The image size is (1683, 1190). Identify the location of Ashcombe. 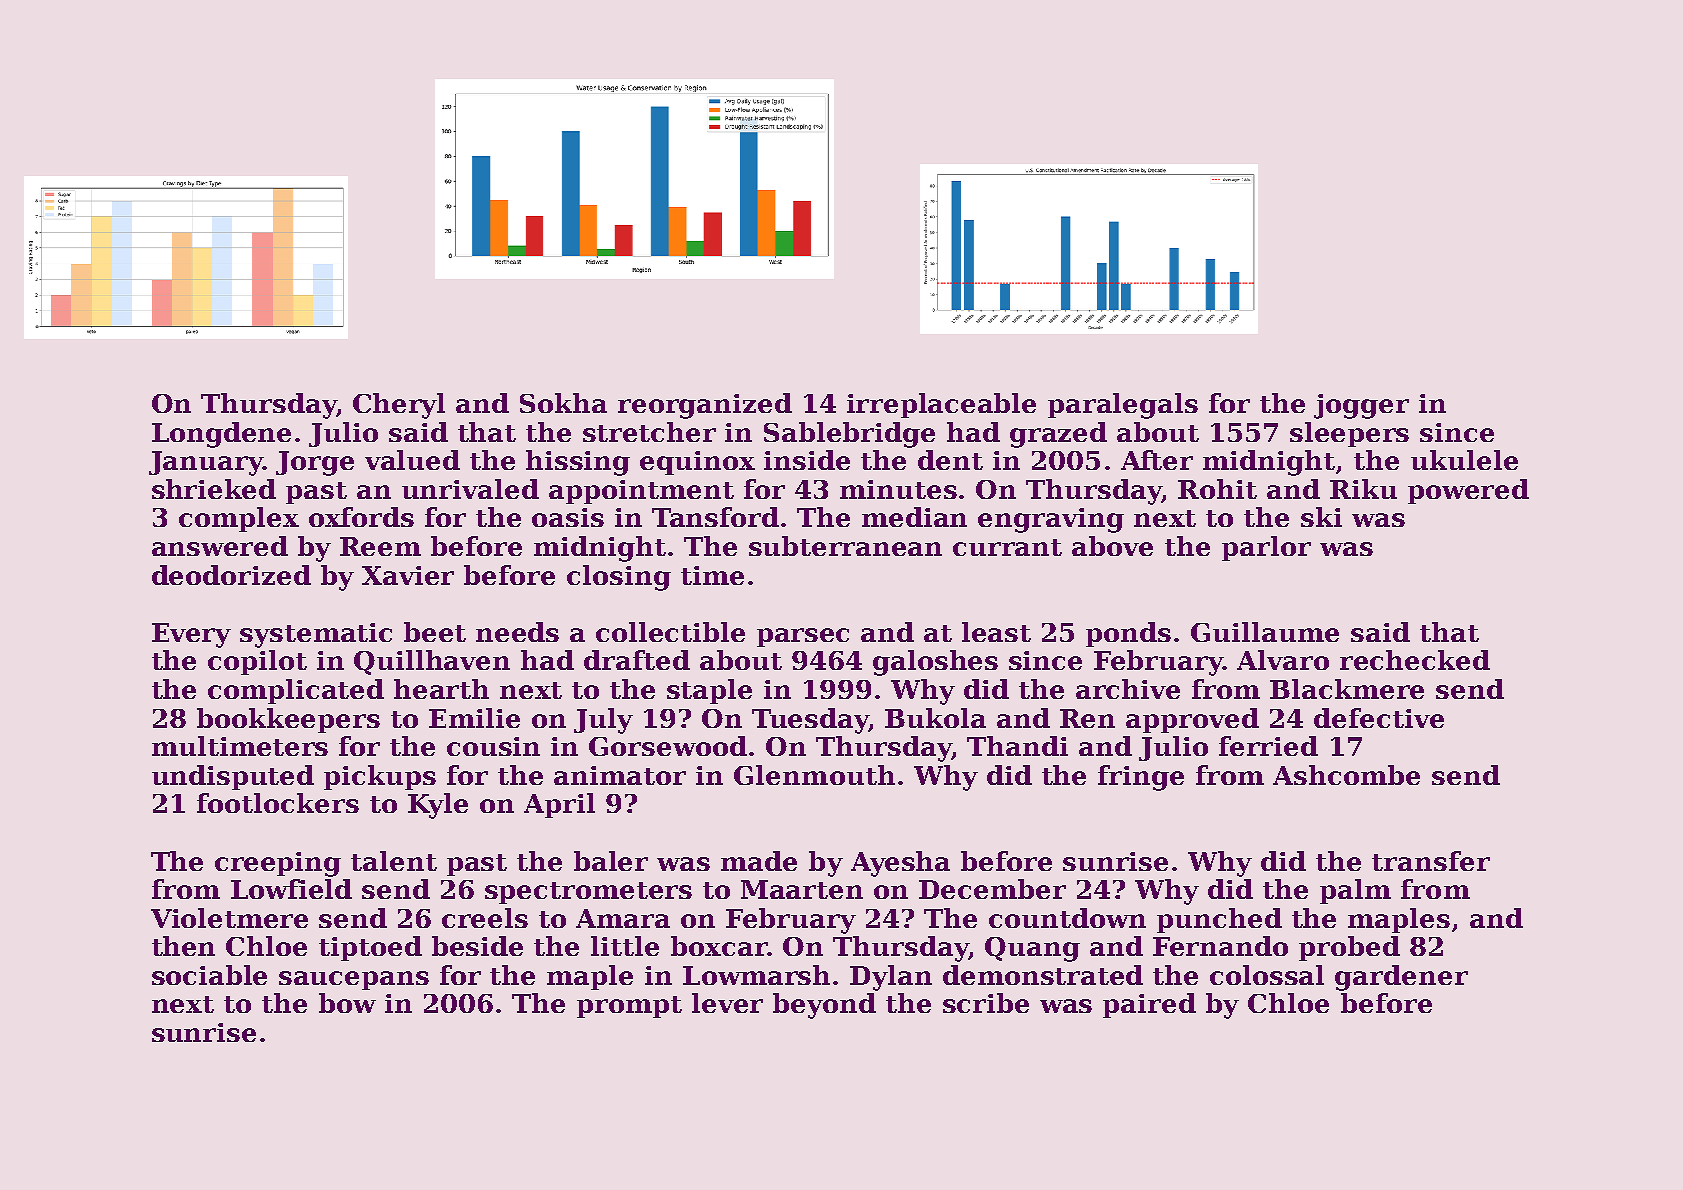
(1346, 775).
